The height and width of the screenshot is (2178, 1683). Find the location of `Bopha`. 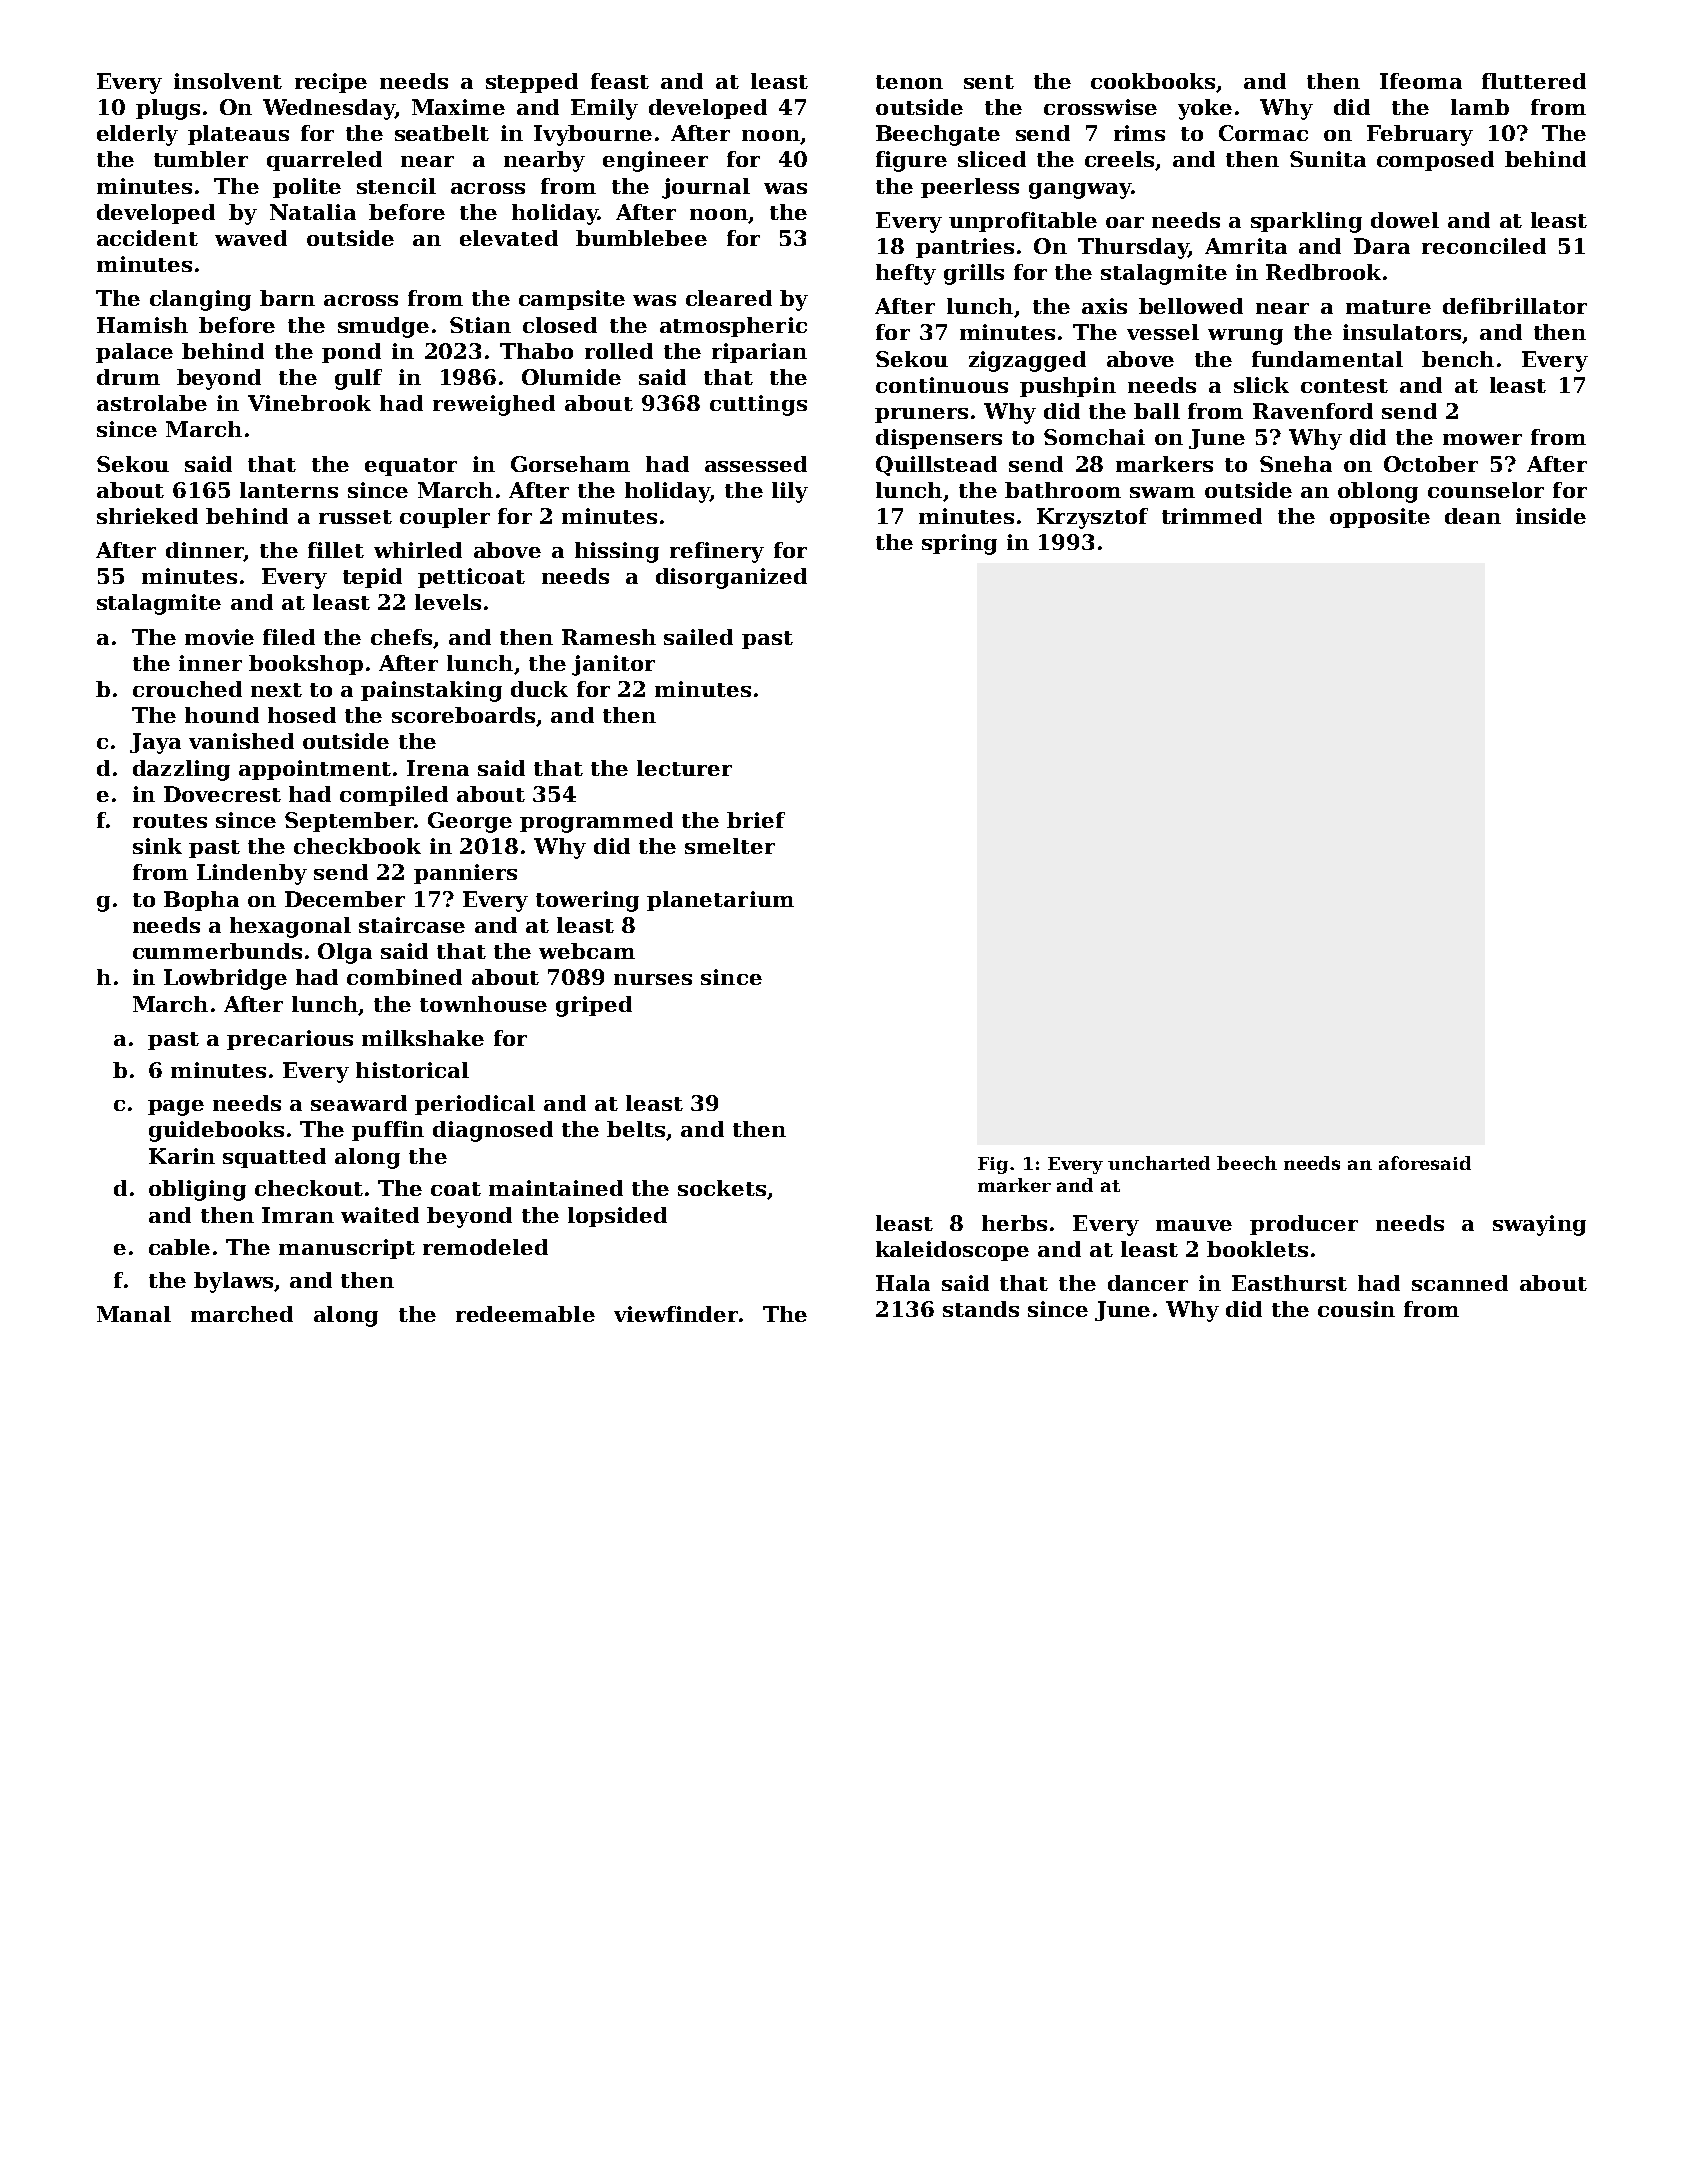

Bopha is located at coordinates (201, 901).
